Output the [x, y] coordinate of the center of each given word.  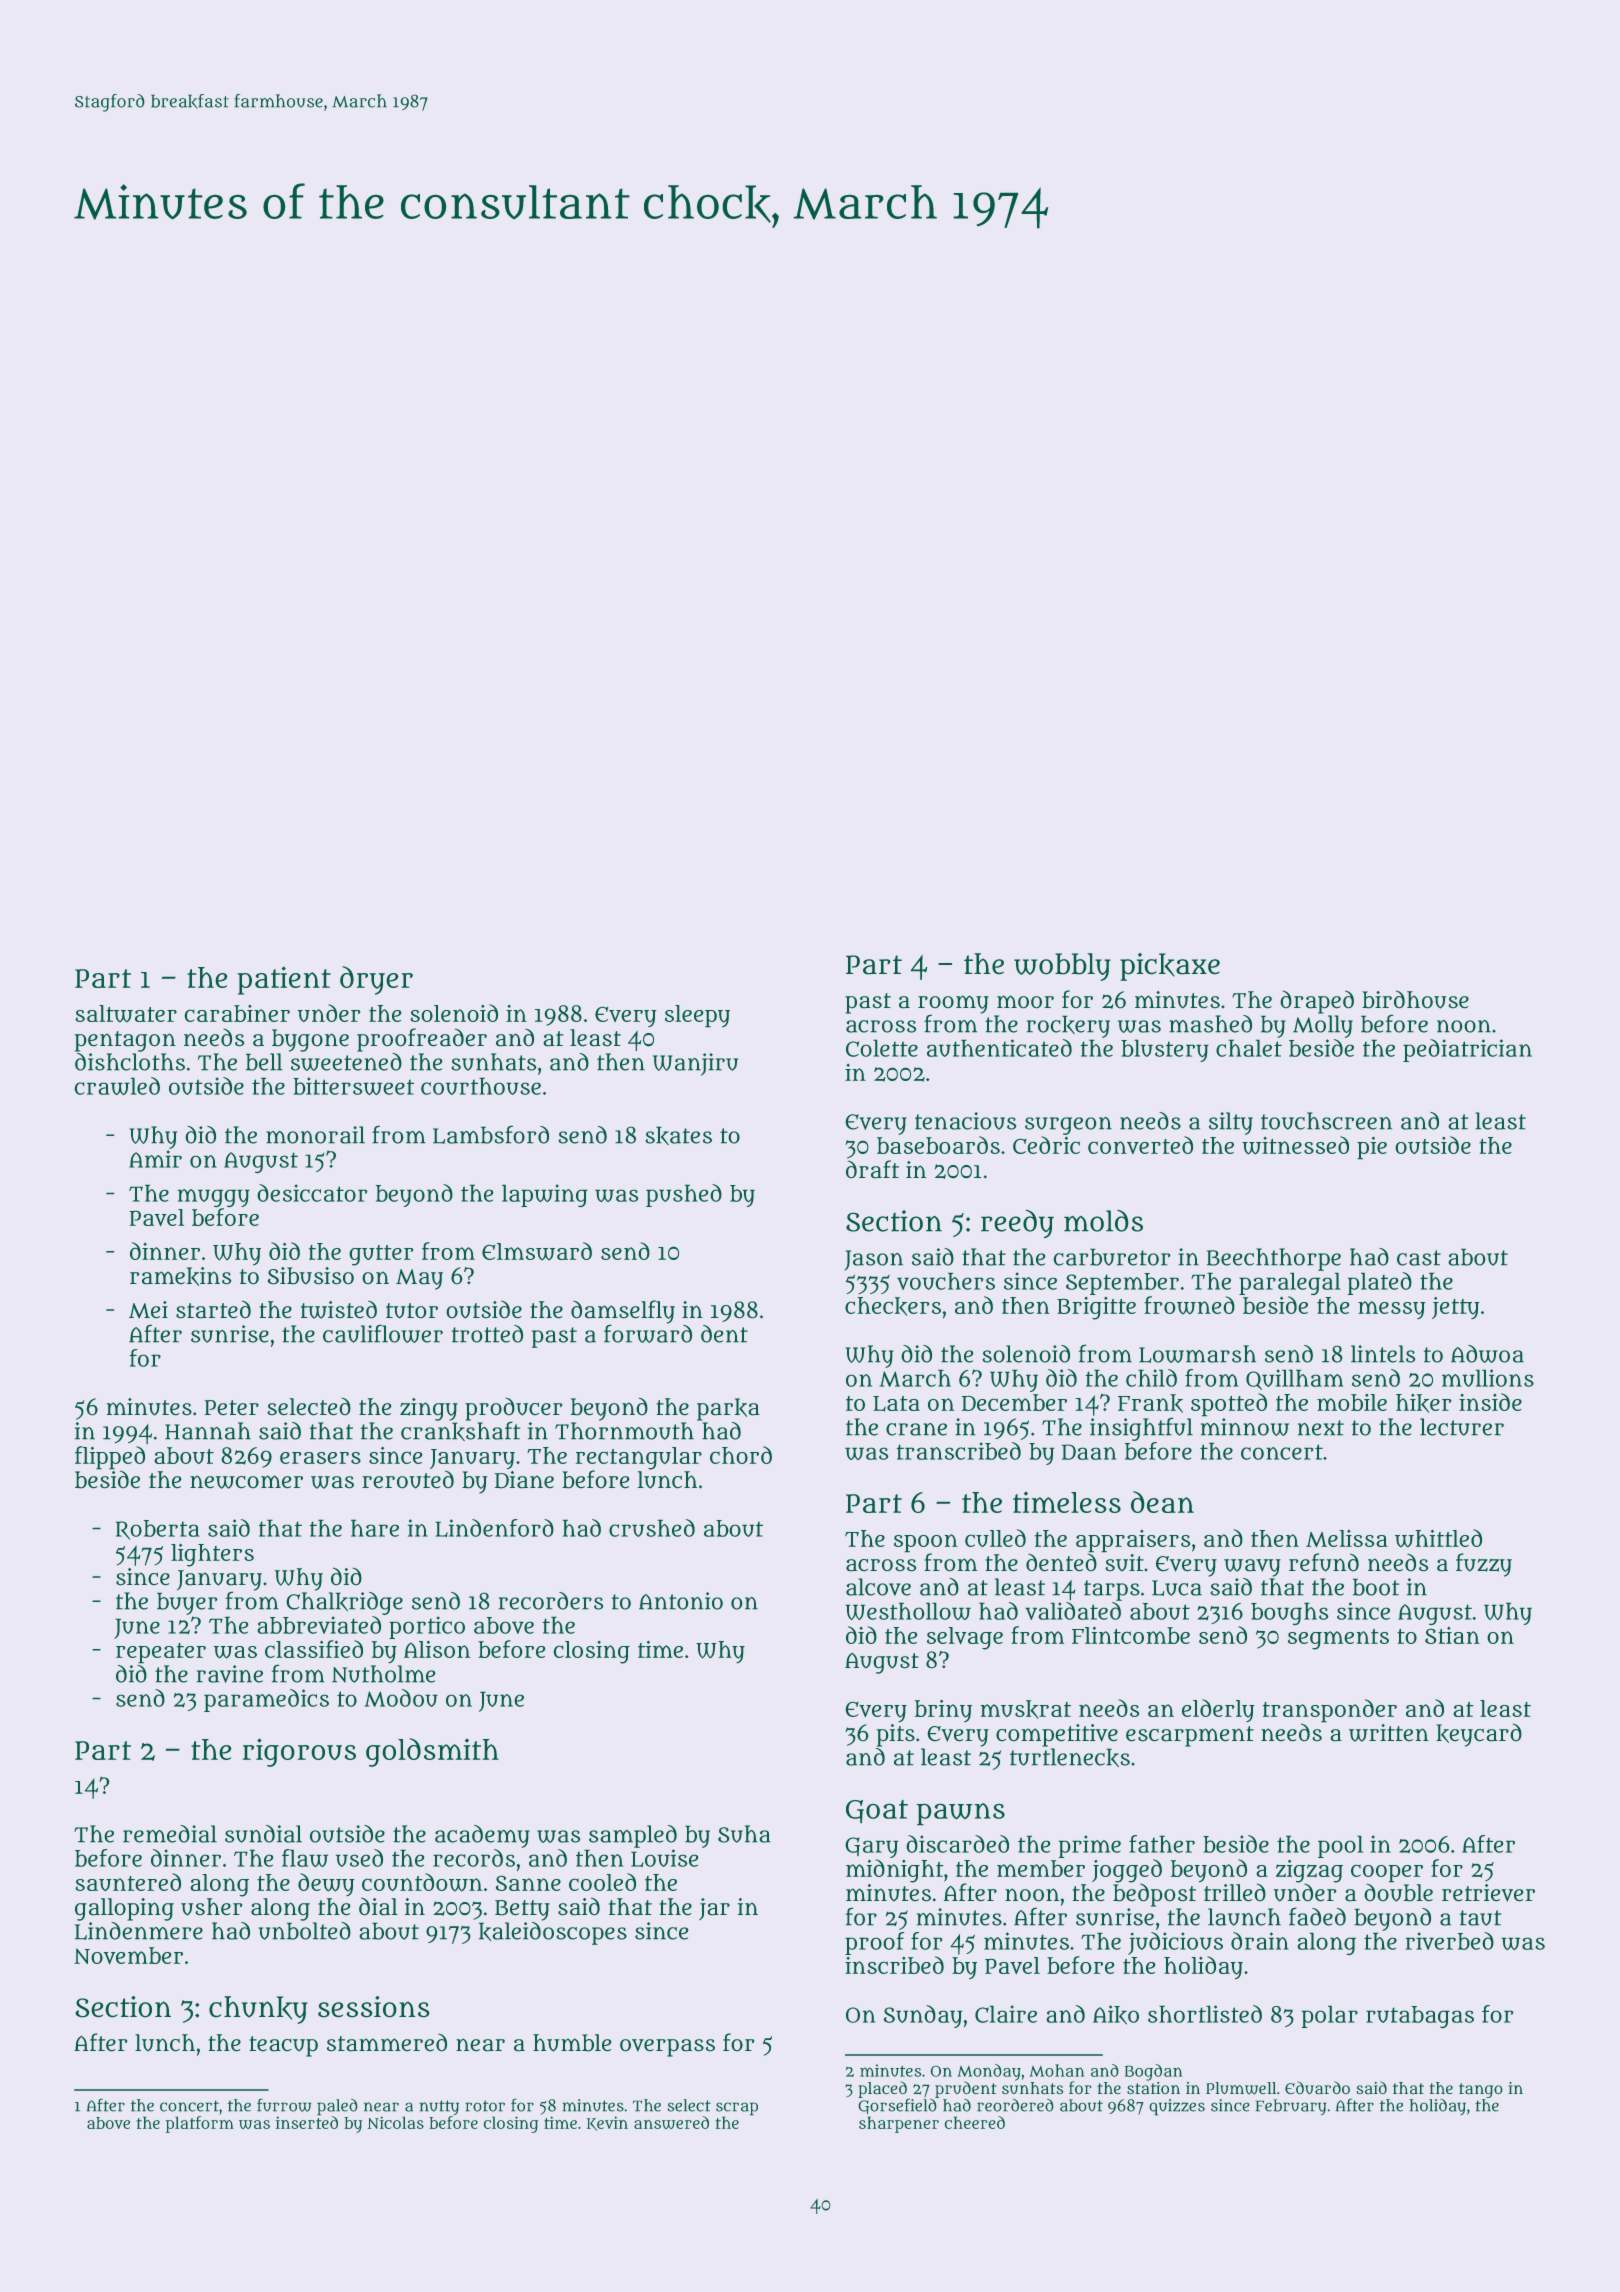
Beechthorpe [1274, 1259]
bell [264, 1062]
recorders [550, 1601]
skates [678, 1135]
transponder [1330, 1711]
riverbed [1449, 1941]
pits [896, 1735]
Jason [873, 1260]
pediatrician [1467, 1050]
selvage [965, 1638]
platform [200, 2124]
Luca [1177, 1588]
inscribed [894, 1965]
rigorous [299, 1752]
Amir [155, 1159]
